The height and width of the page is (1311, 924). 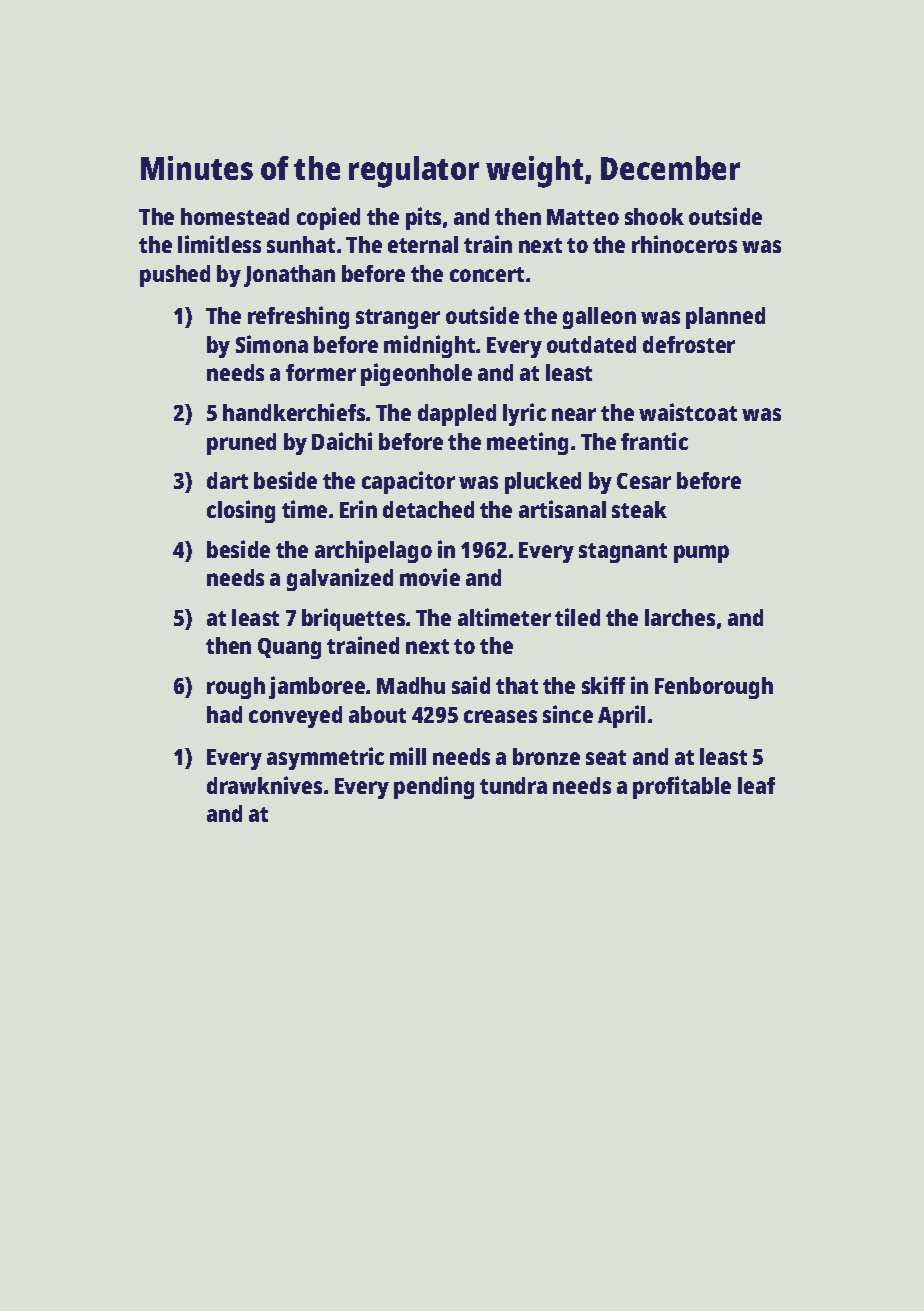 What do you see at coordinates (513, 785) in the page?
I see `tundra` at bounding box center [513, 785].
